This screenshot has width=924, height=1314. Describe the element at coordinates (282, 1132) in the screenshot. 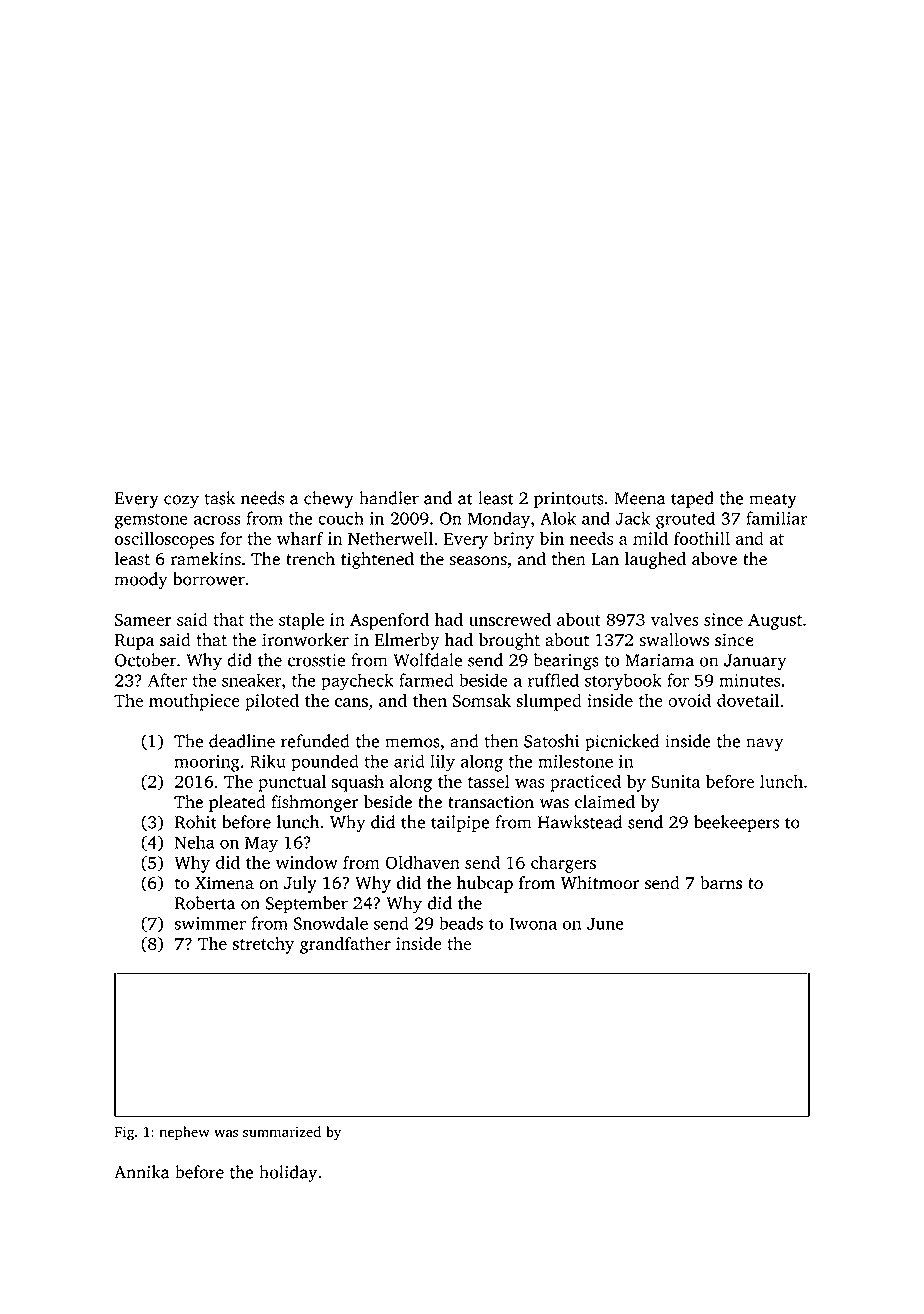

I see `summarized` at that location.
